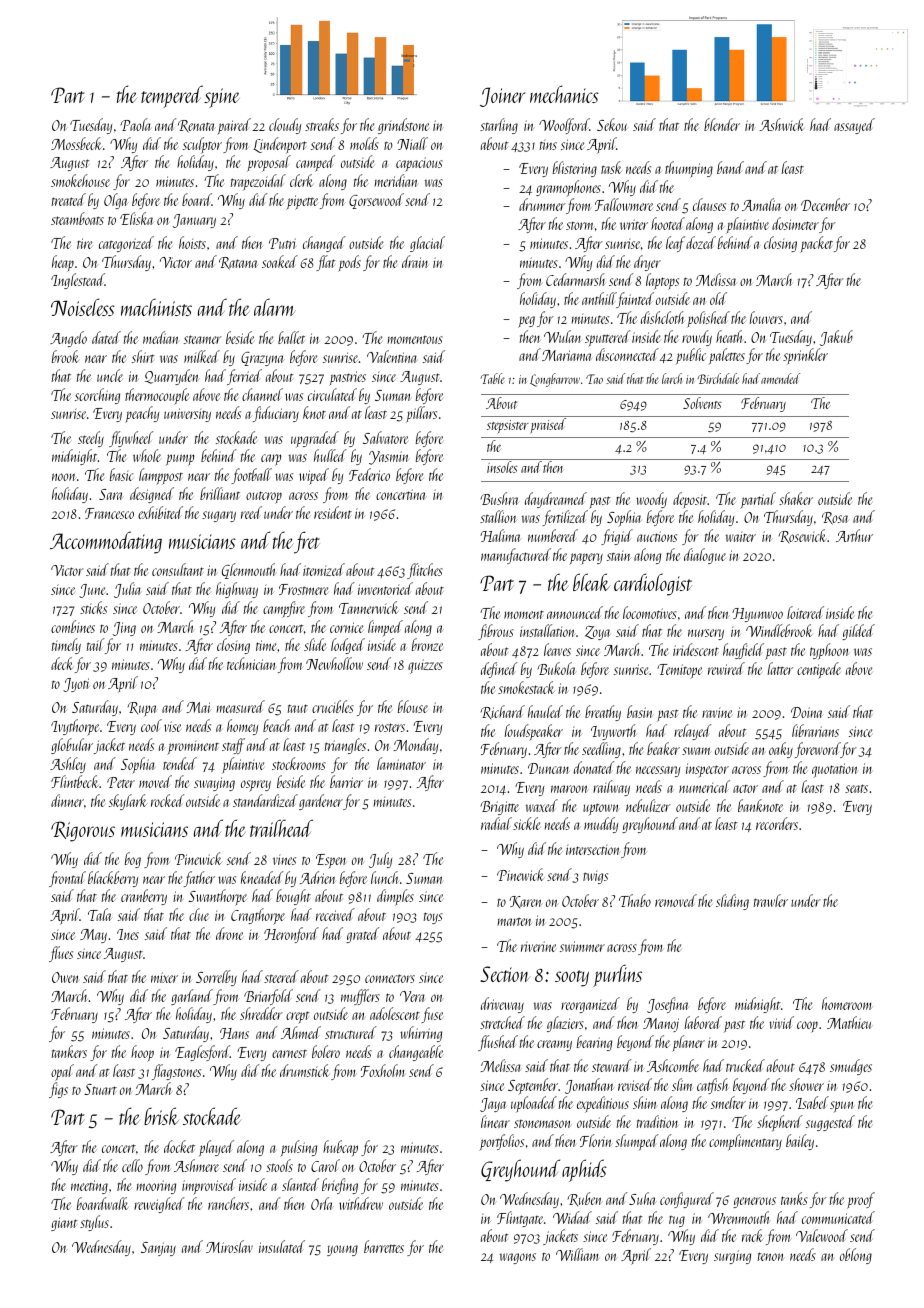 The width and height of the document is (924, 1308). What do you see at coordinates (575, 612) in the document?
I see `announced` at bounding box center [575, 612].
